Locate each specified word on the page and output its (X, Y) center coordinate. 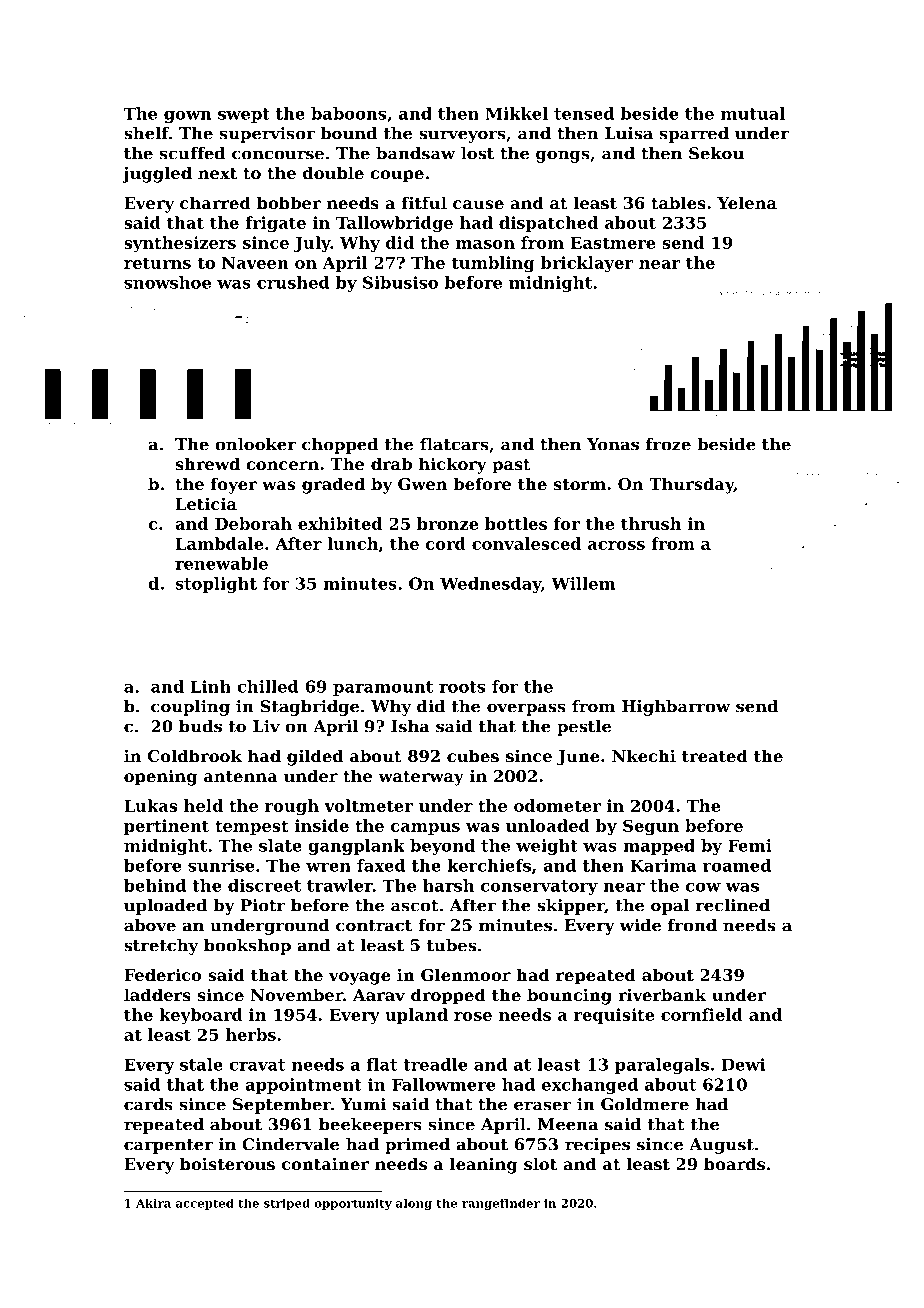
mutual (753, 113)
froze (668, 444)
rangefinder (501, 1204)
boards (734, 1163)
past (511, 466)
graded (333, 485)
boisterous (227, 1163)
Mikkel (517, 113)
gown (187, 117)
